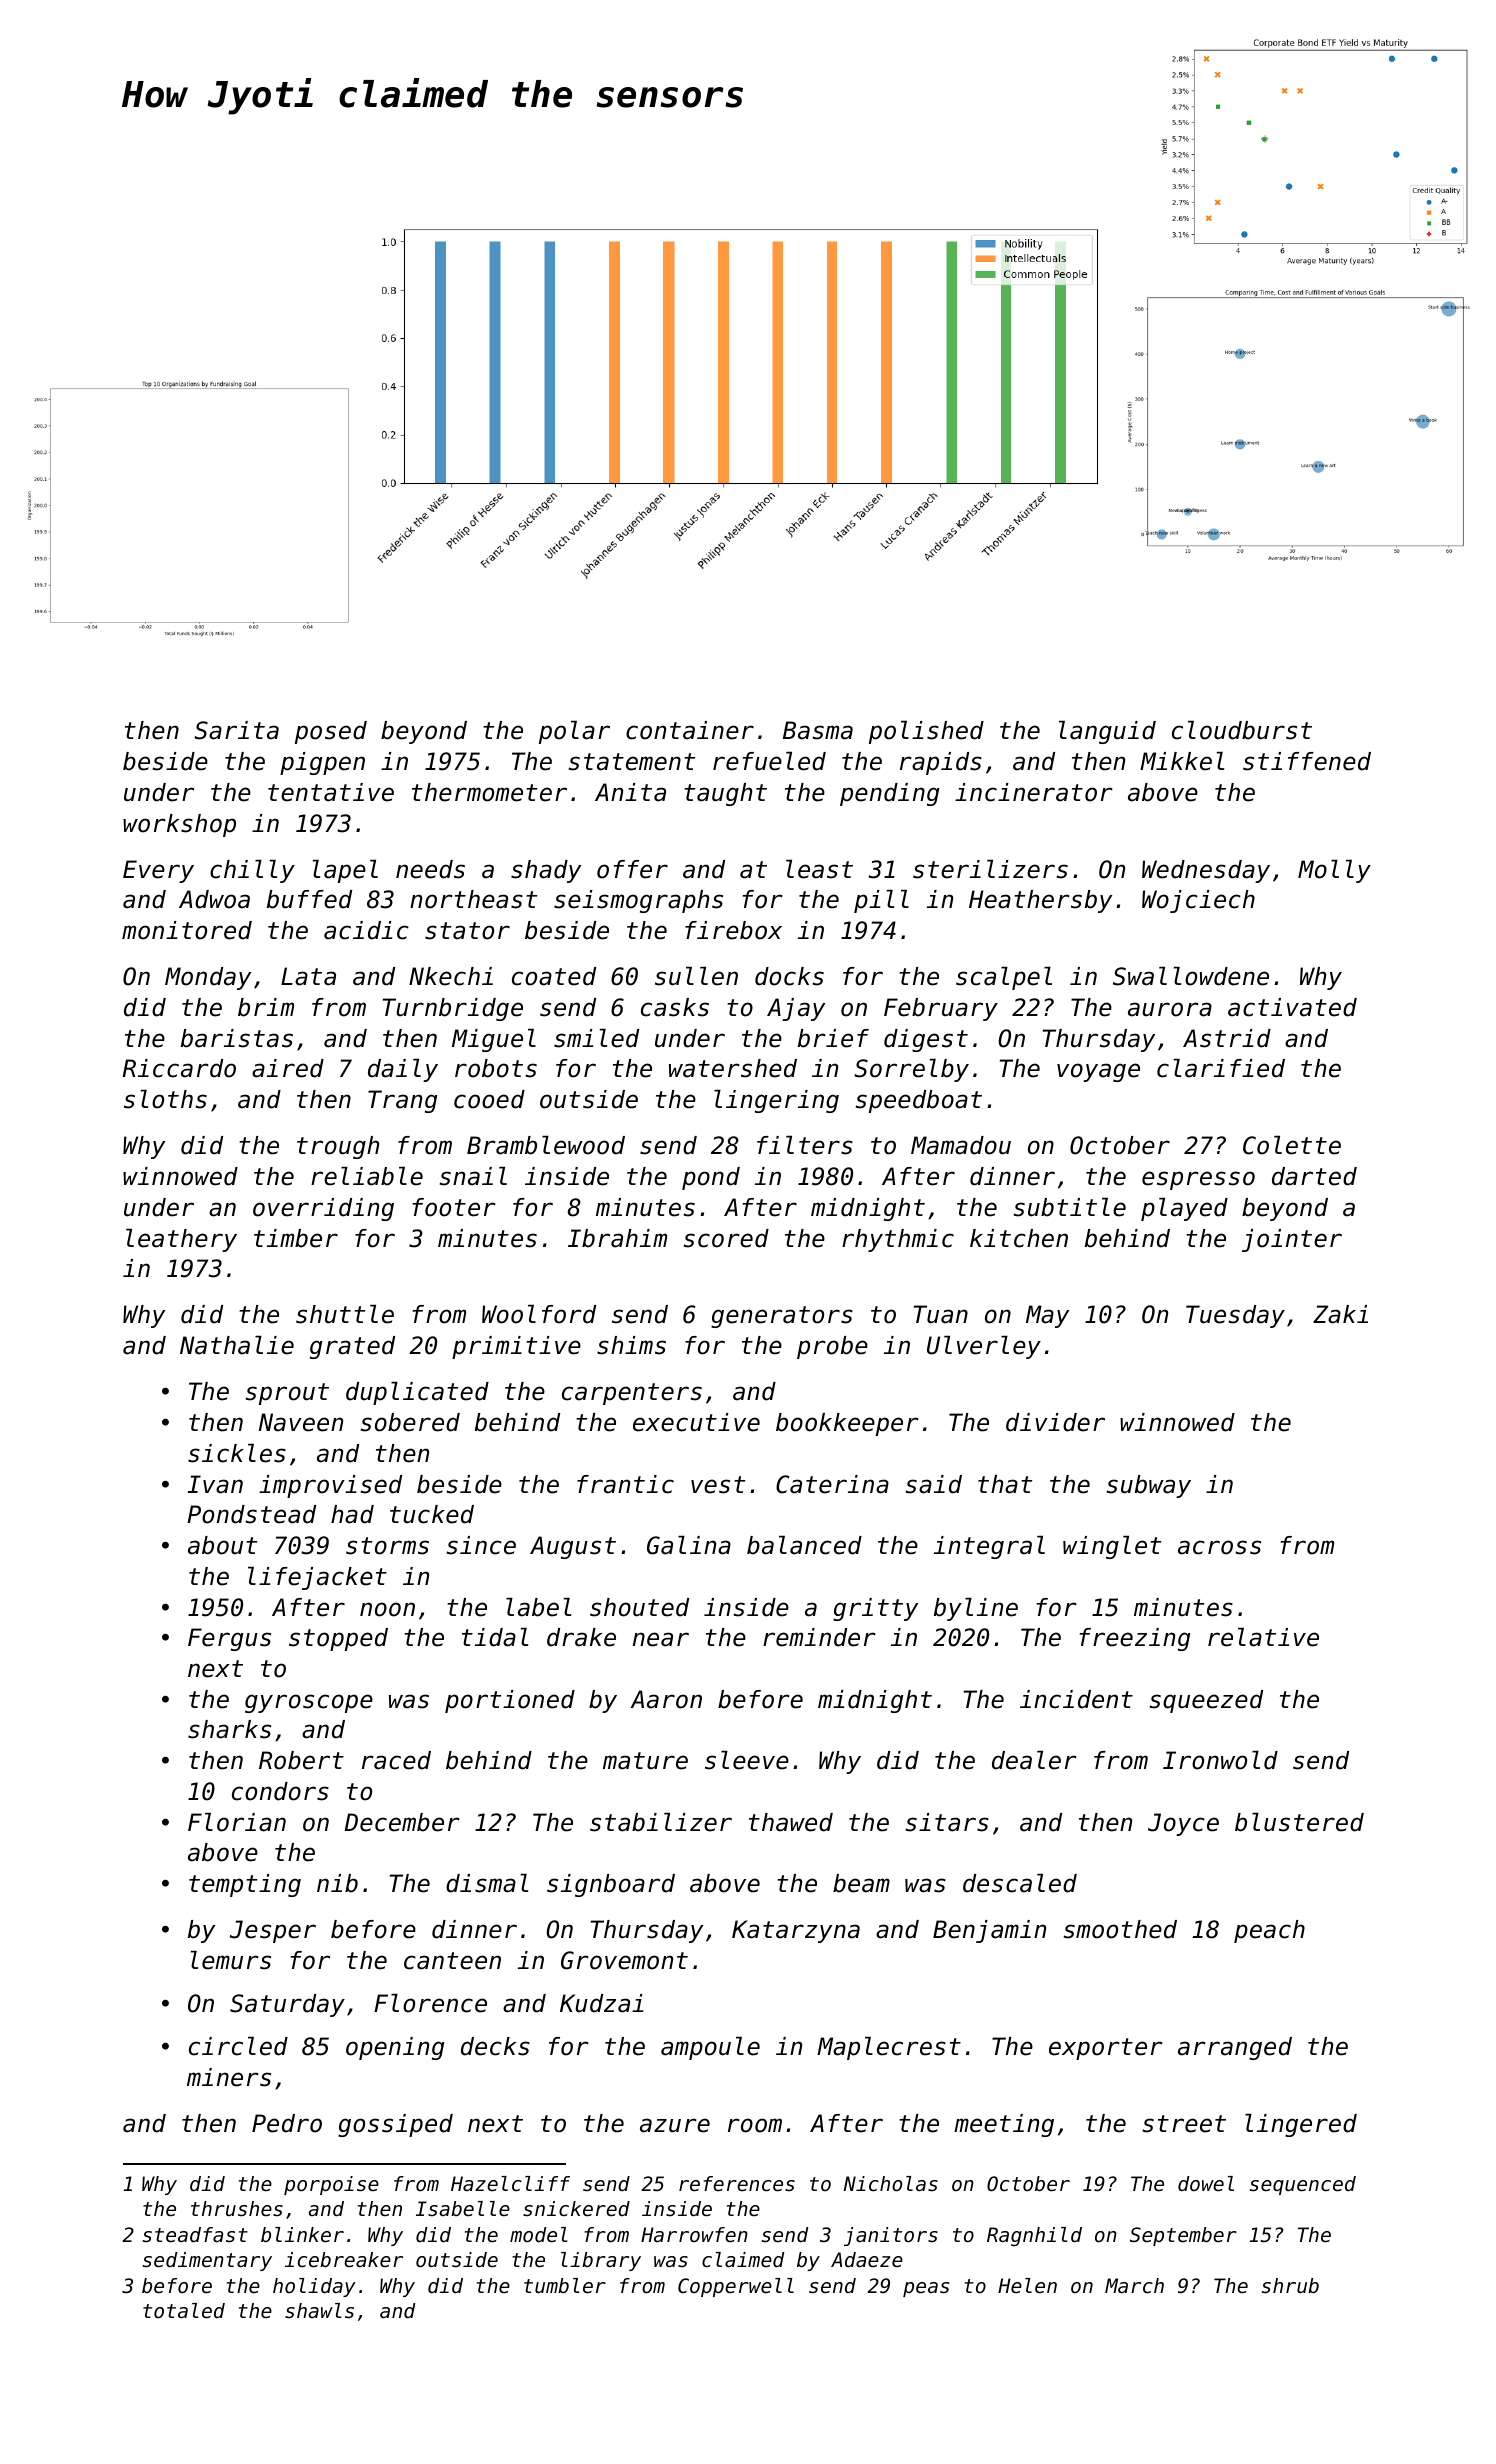 This image has width=1496, height=2464. Describe the element at coordinates (632, 869) in the image. I see `offer` at that location.
